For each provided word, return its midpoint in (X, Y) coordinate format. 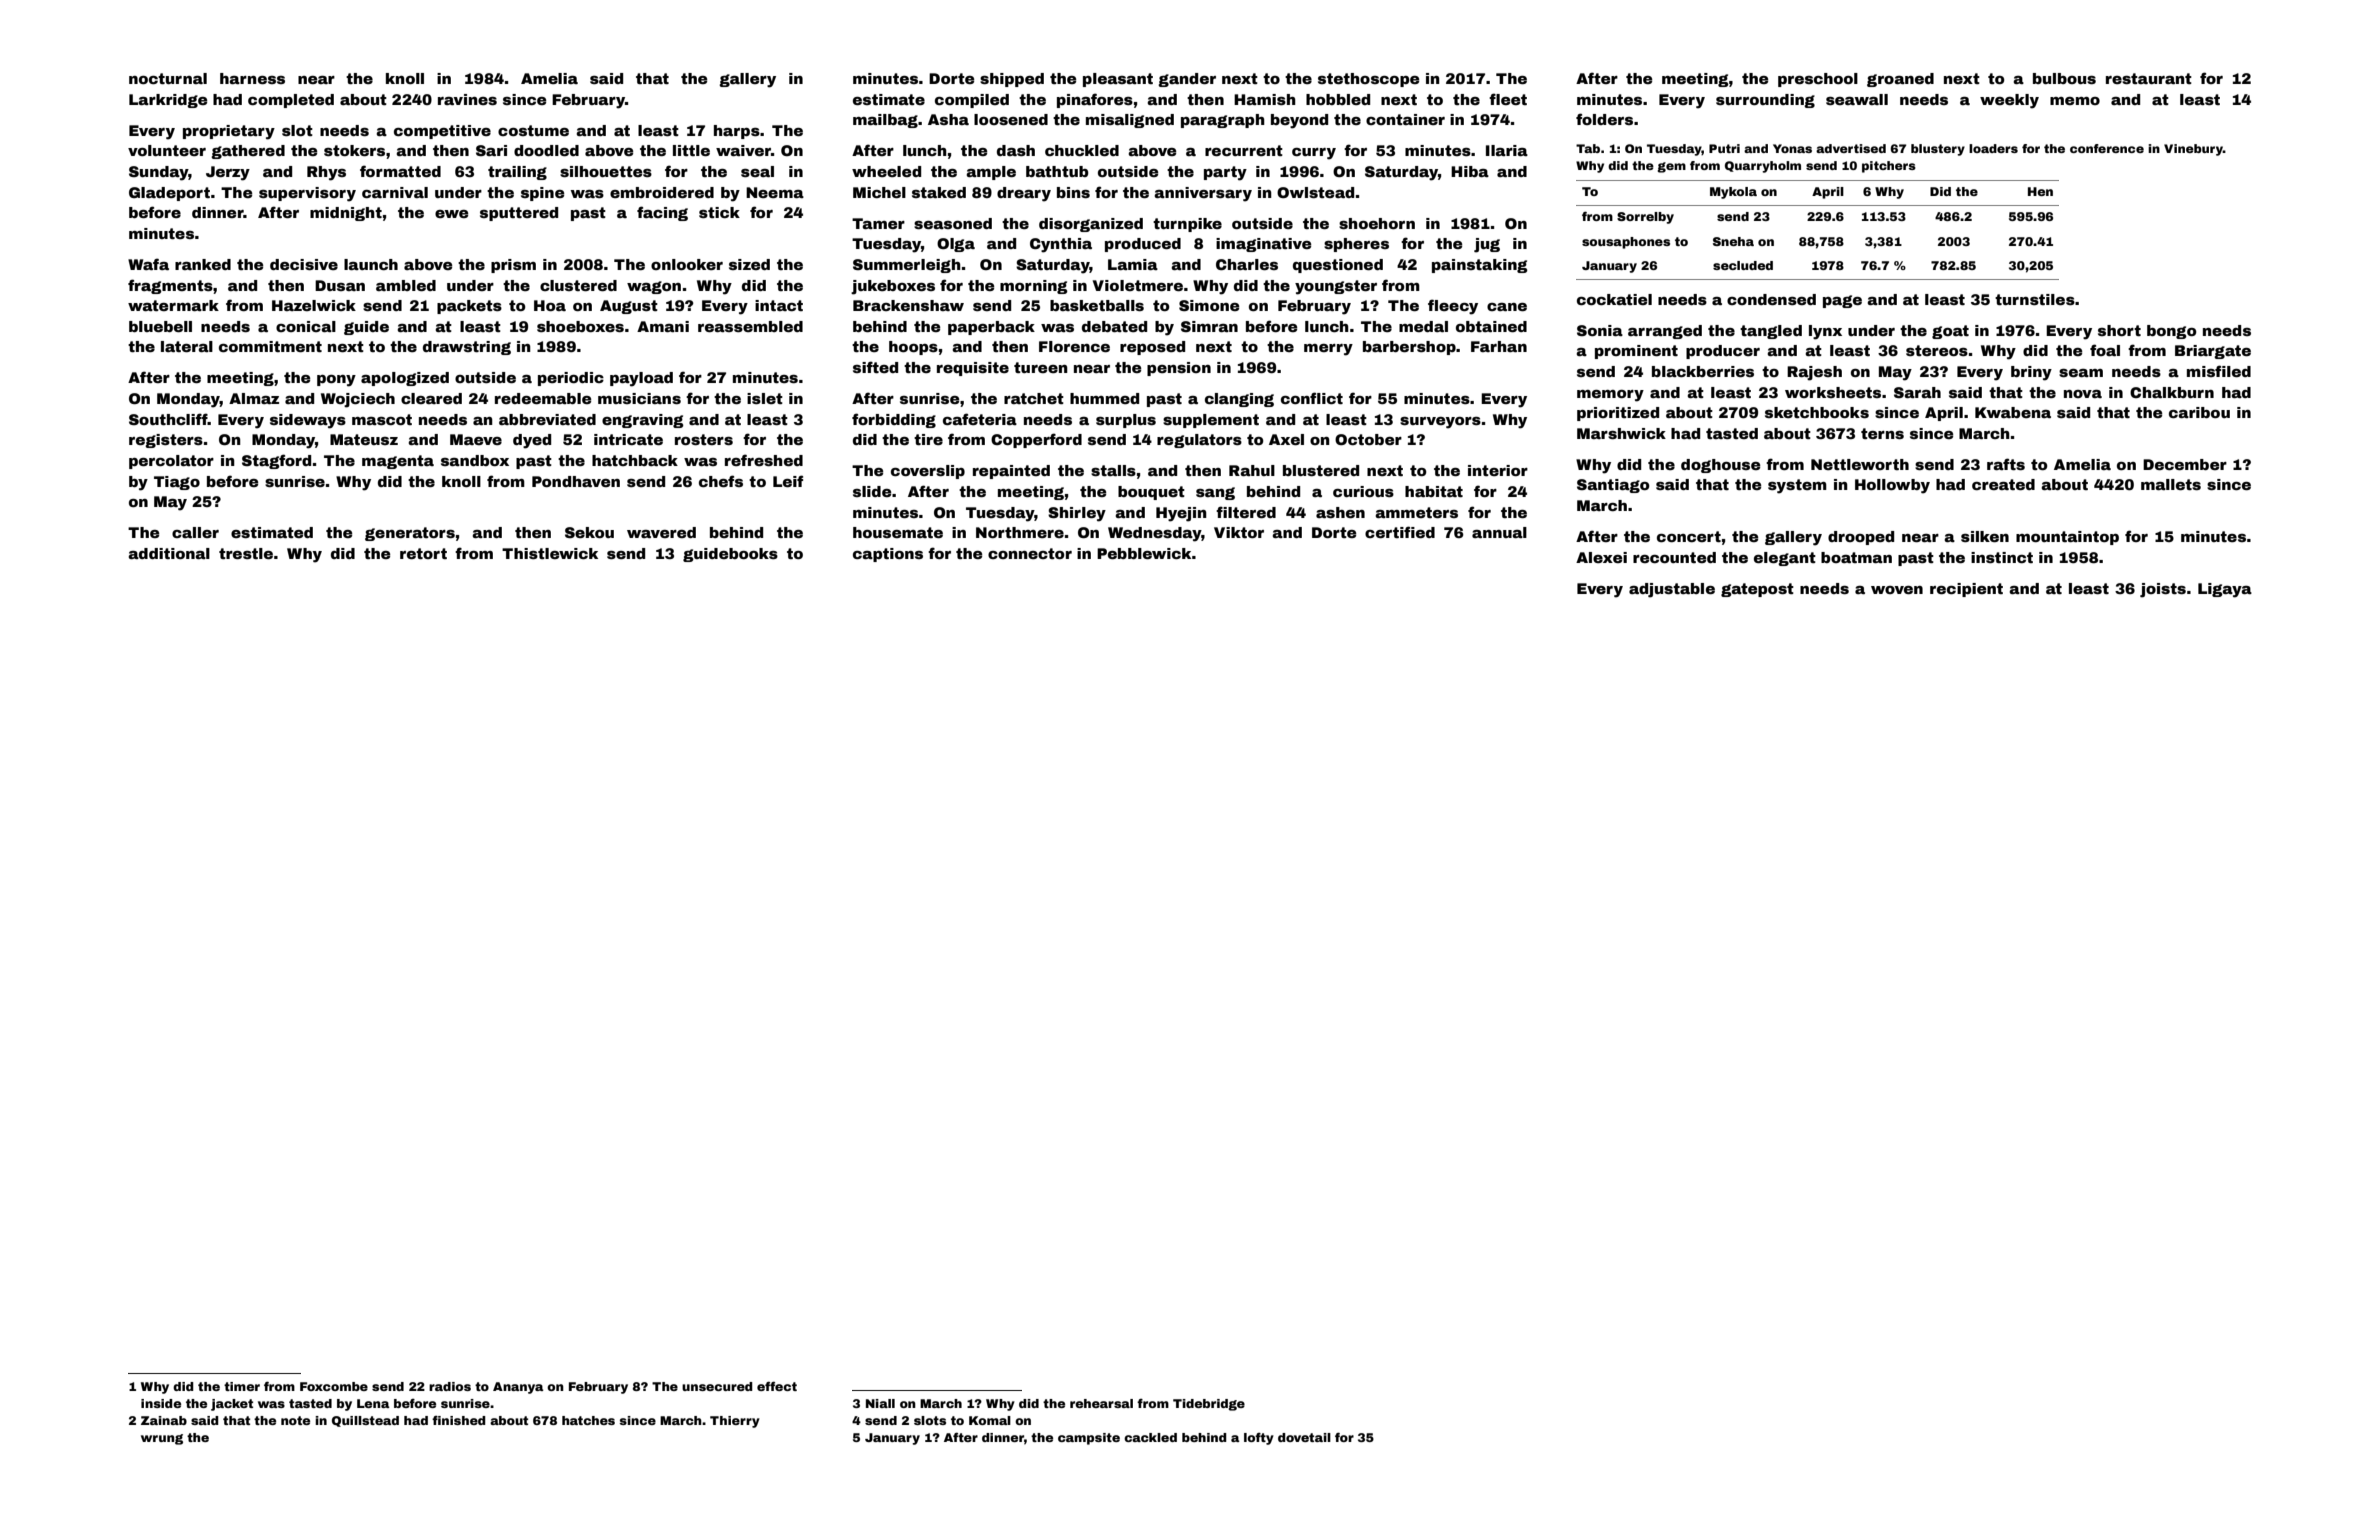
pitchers (1889, 167)
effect (777, 1386)
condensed (1771, 299)
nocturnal (168, 78)
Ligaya (2225, 590)
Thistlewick (550, 553)
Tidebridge (1209, 1405)
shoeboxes (580, 326)
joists (2163, 590)
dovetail (1304, 1437)
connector (1030, 553)
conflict (1312, 398)
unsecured (717, 1386)
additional (169, 553)
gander (1187, 80)
